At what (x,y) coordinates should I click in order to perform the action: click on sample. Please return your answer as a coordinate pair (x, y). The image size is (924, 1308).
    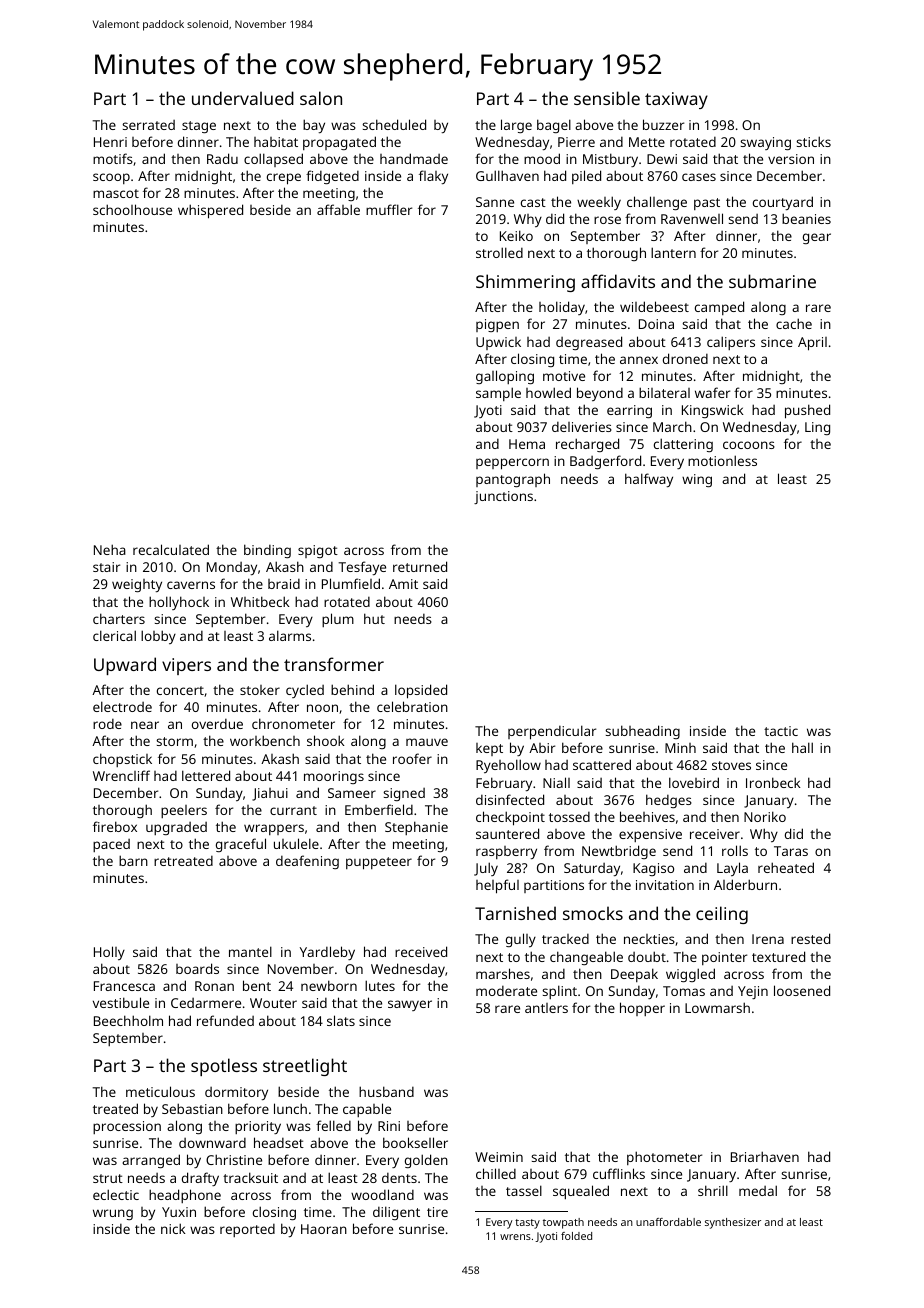
    Looking at the image, I should click on (498, 394).
